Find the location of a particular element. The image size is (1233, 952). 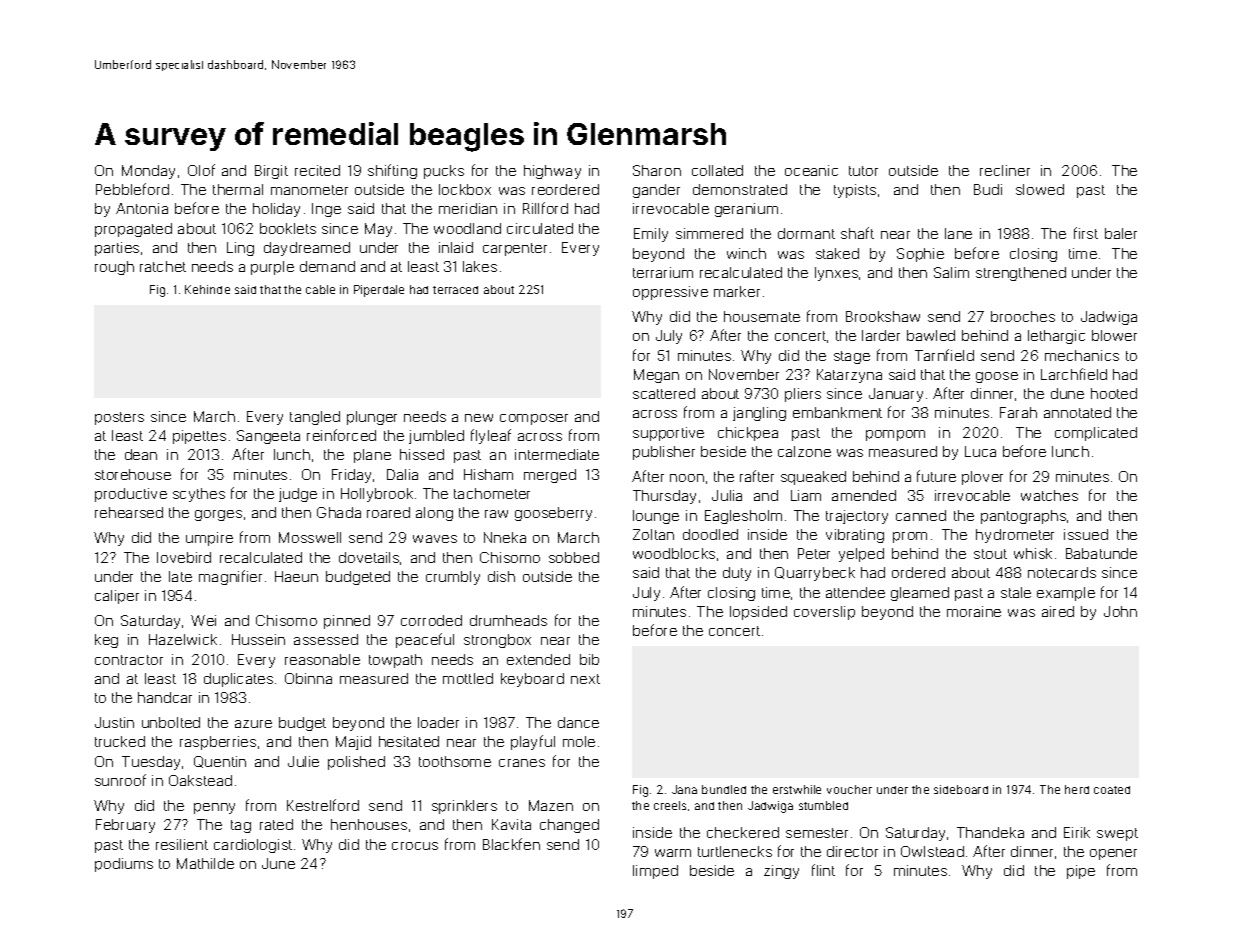

Kavita is located at coordinates (511, 824).
